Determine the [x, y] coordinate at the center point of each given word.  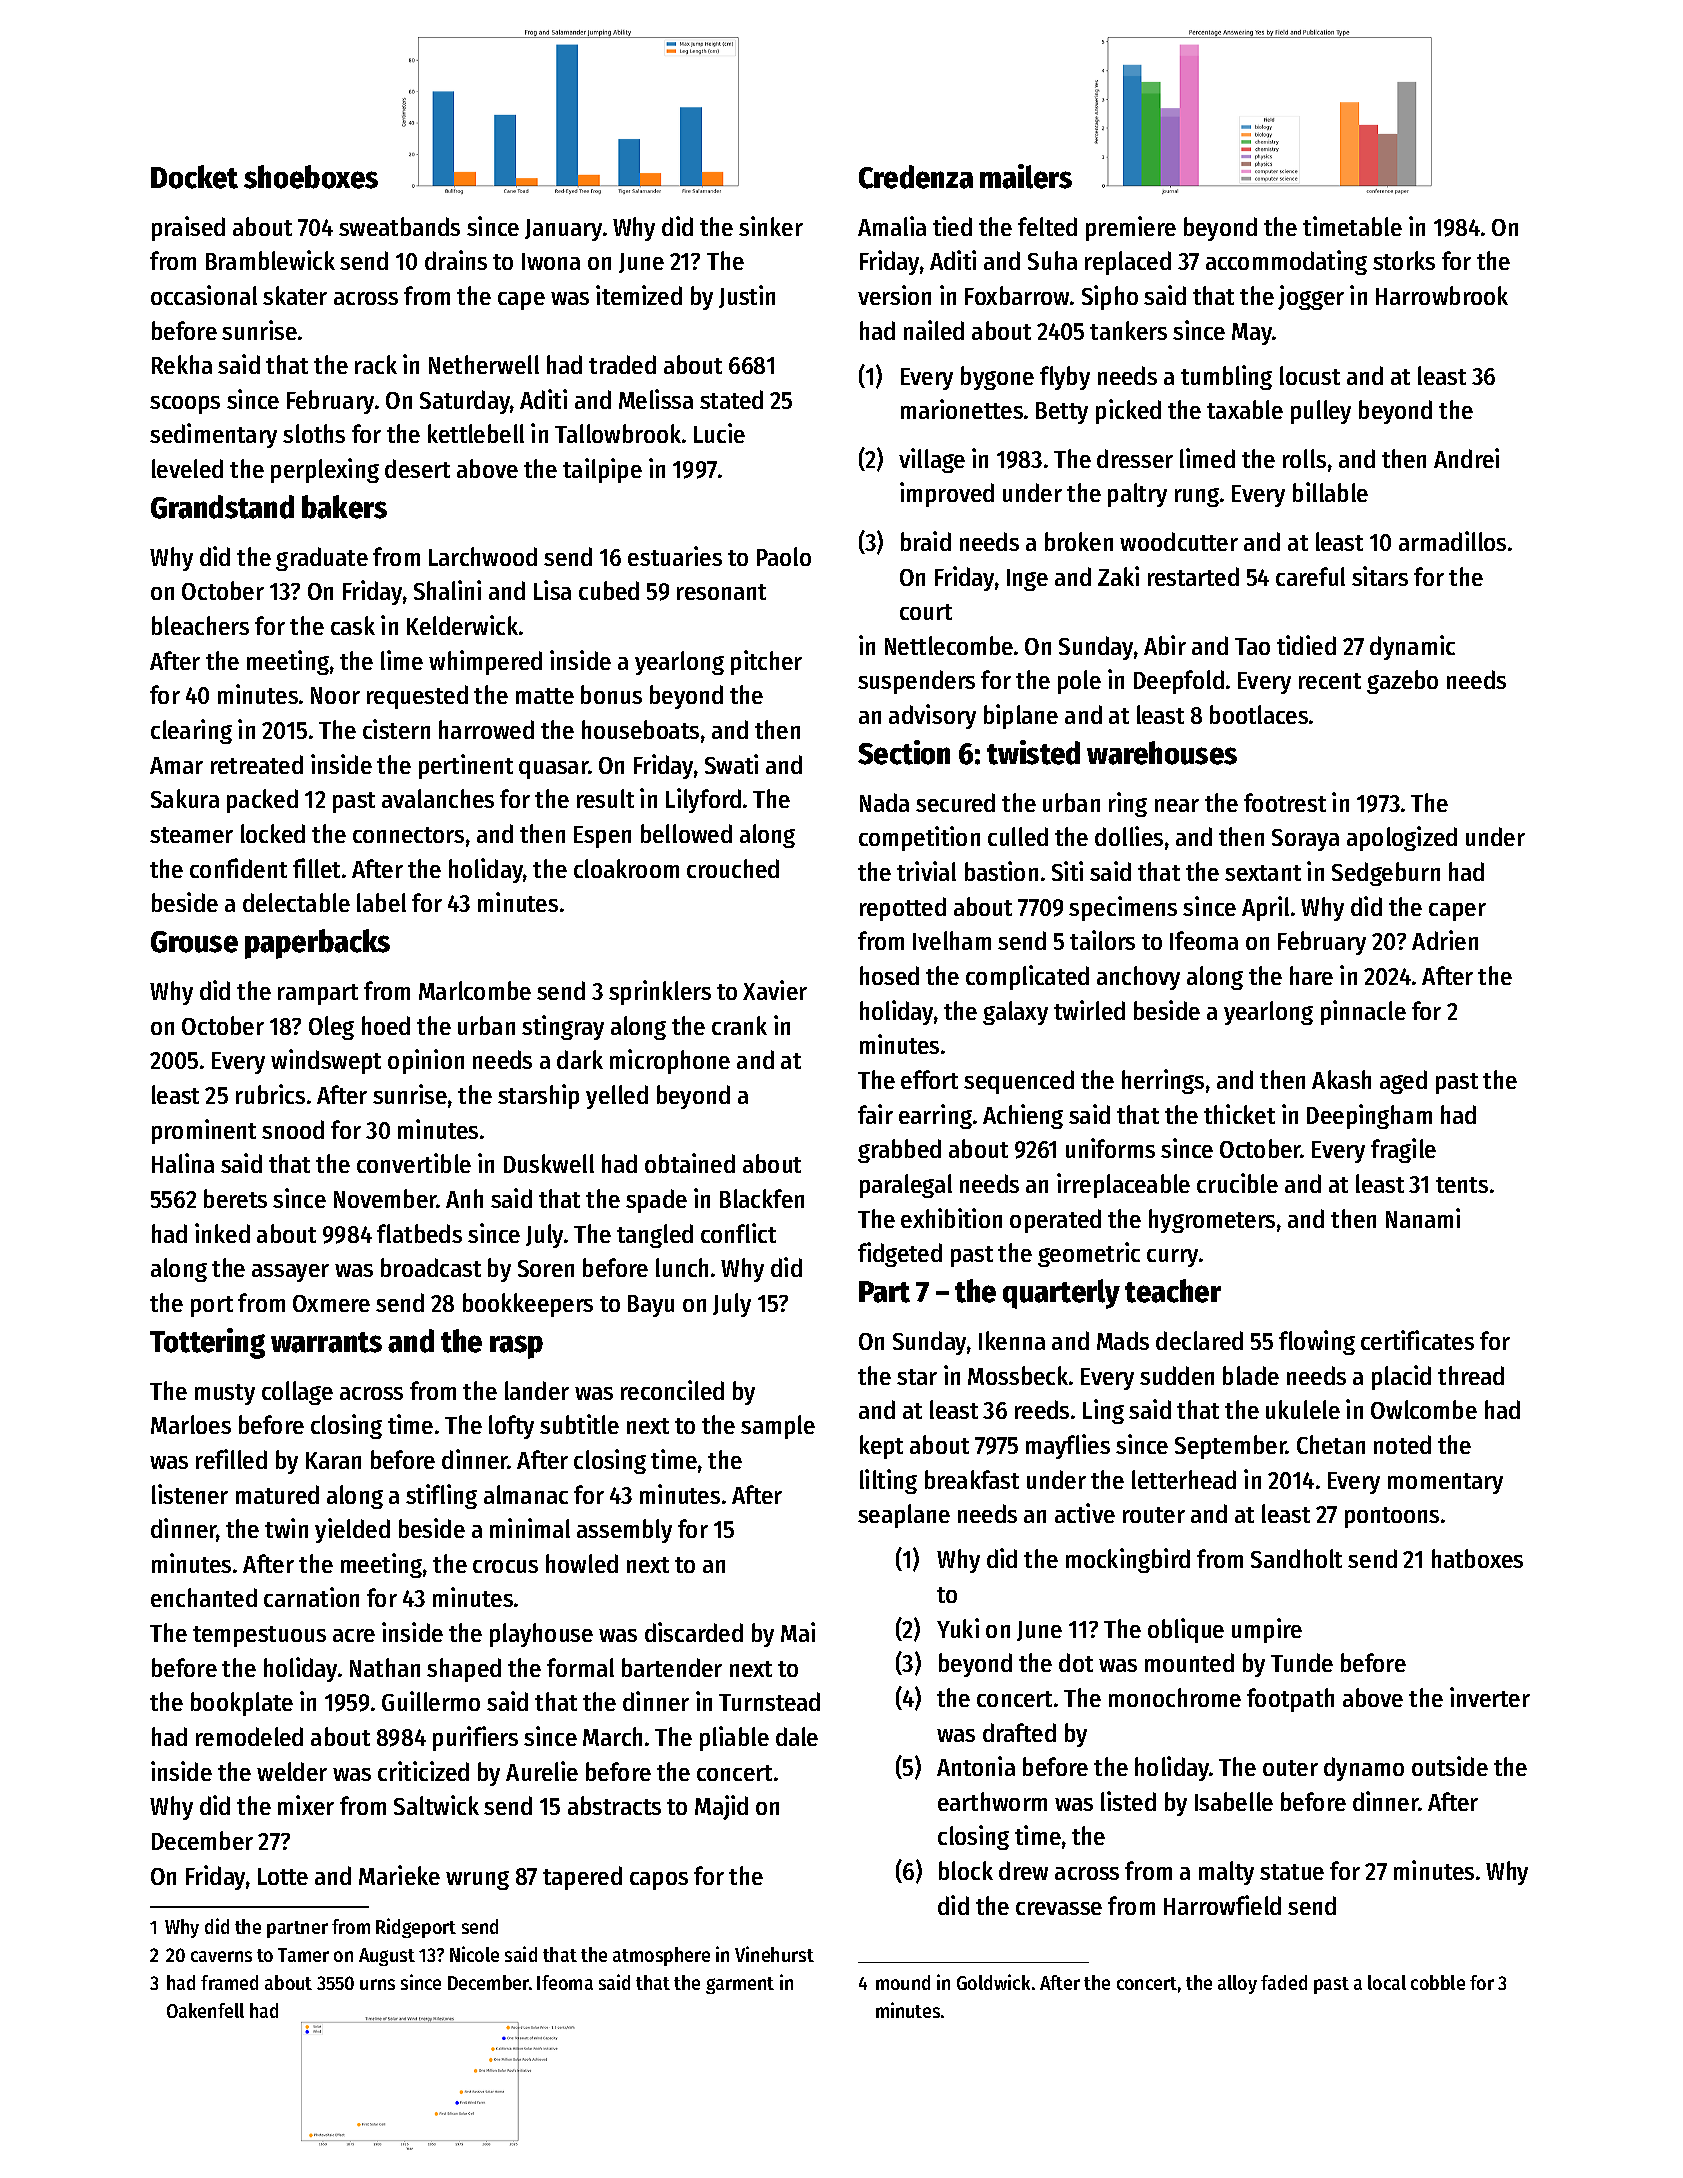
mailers [1026, 176]
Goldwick [993, 1982]
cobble [1438, 1982]
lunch [682, 1267]
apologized [1402, 838]
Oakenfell [205, 2010]
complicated [1027, 977]
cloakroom [626, 868]
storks [1404, 260]
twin [286, 1528]
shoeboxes [311, 177]
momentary [1445, 1483]
